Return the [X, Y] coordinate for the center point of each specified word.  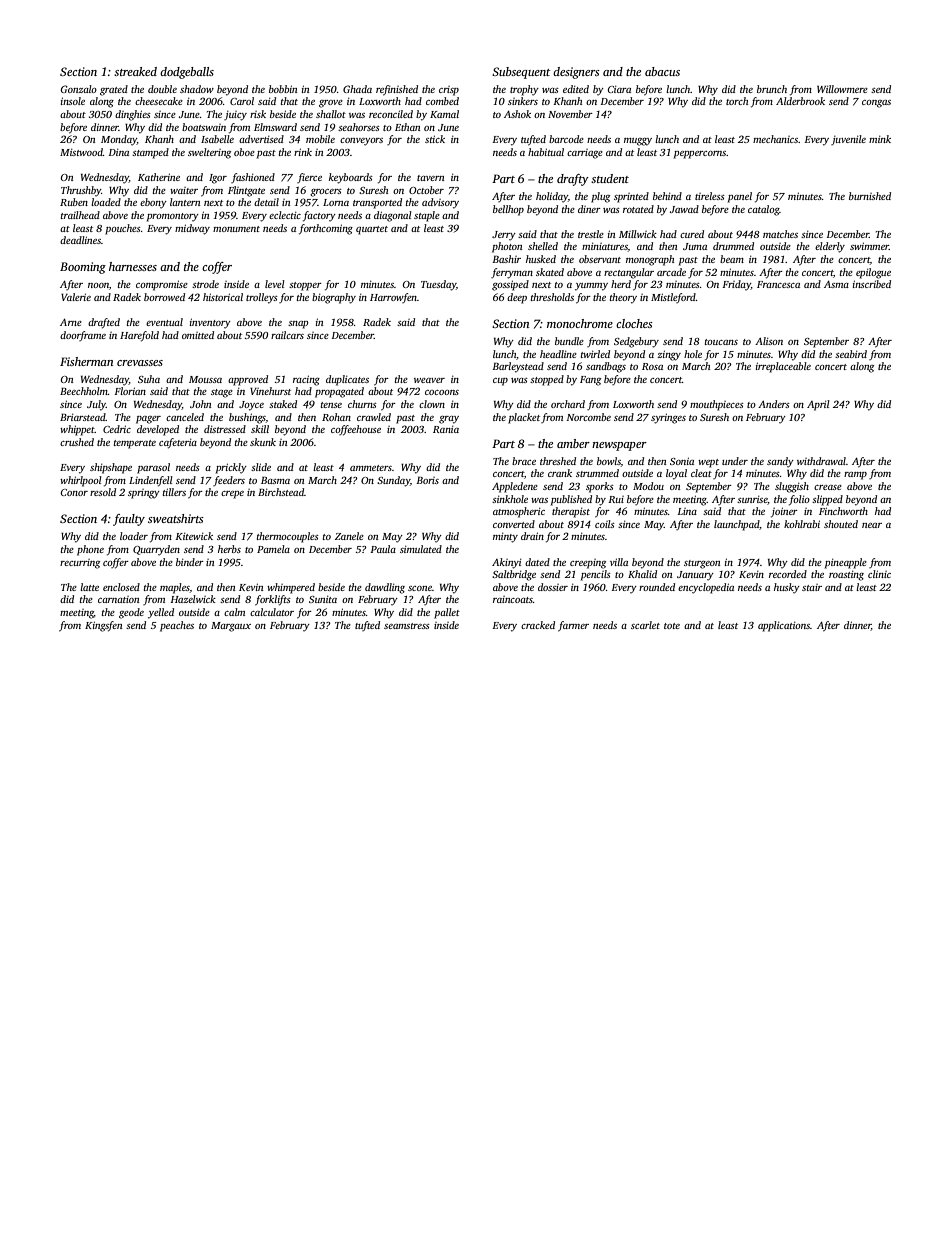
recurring [80, 564]
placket [524, 418]
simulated [421, 549]
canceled [185, 417]
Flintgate [246, 191]
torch [737, 101]
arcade [671, 272]
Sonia [682, 461]
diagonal [393, 216]
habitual [546, 152]
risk [258, 114]
